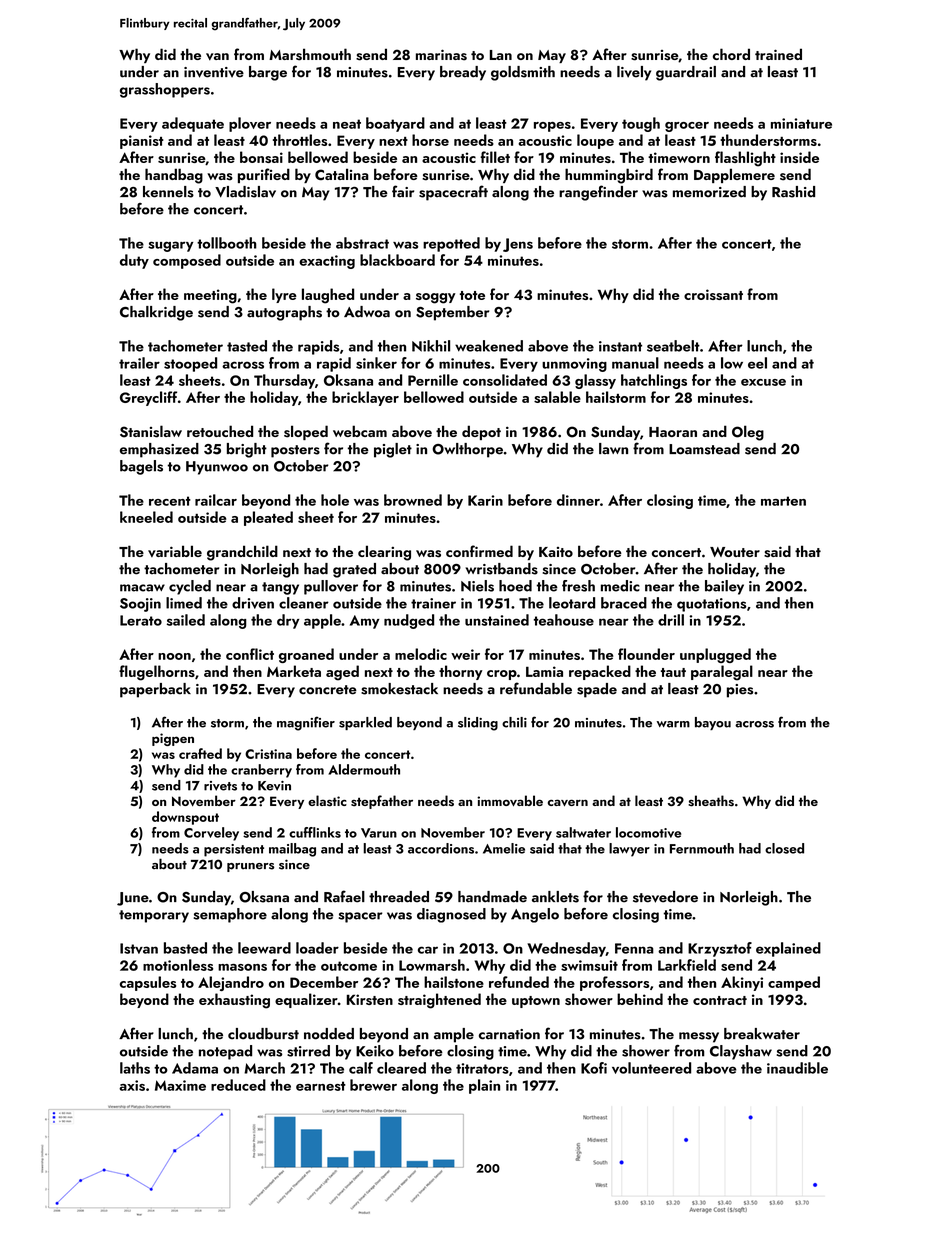 This page has height=1233, width=952. I want to click on reduced, so click(238, 1085).
